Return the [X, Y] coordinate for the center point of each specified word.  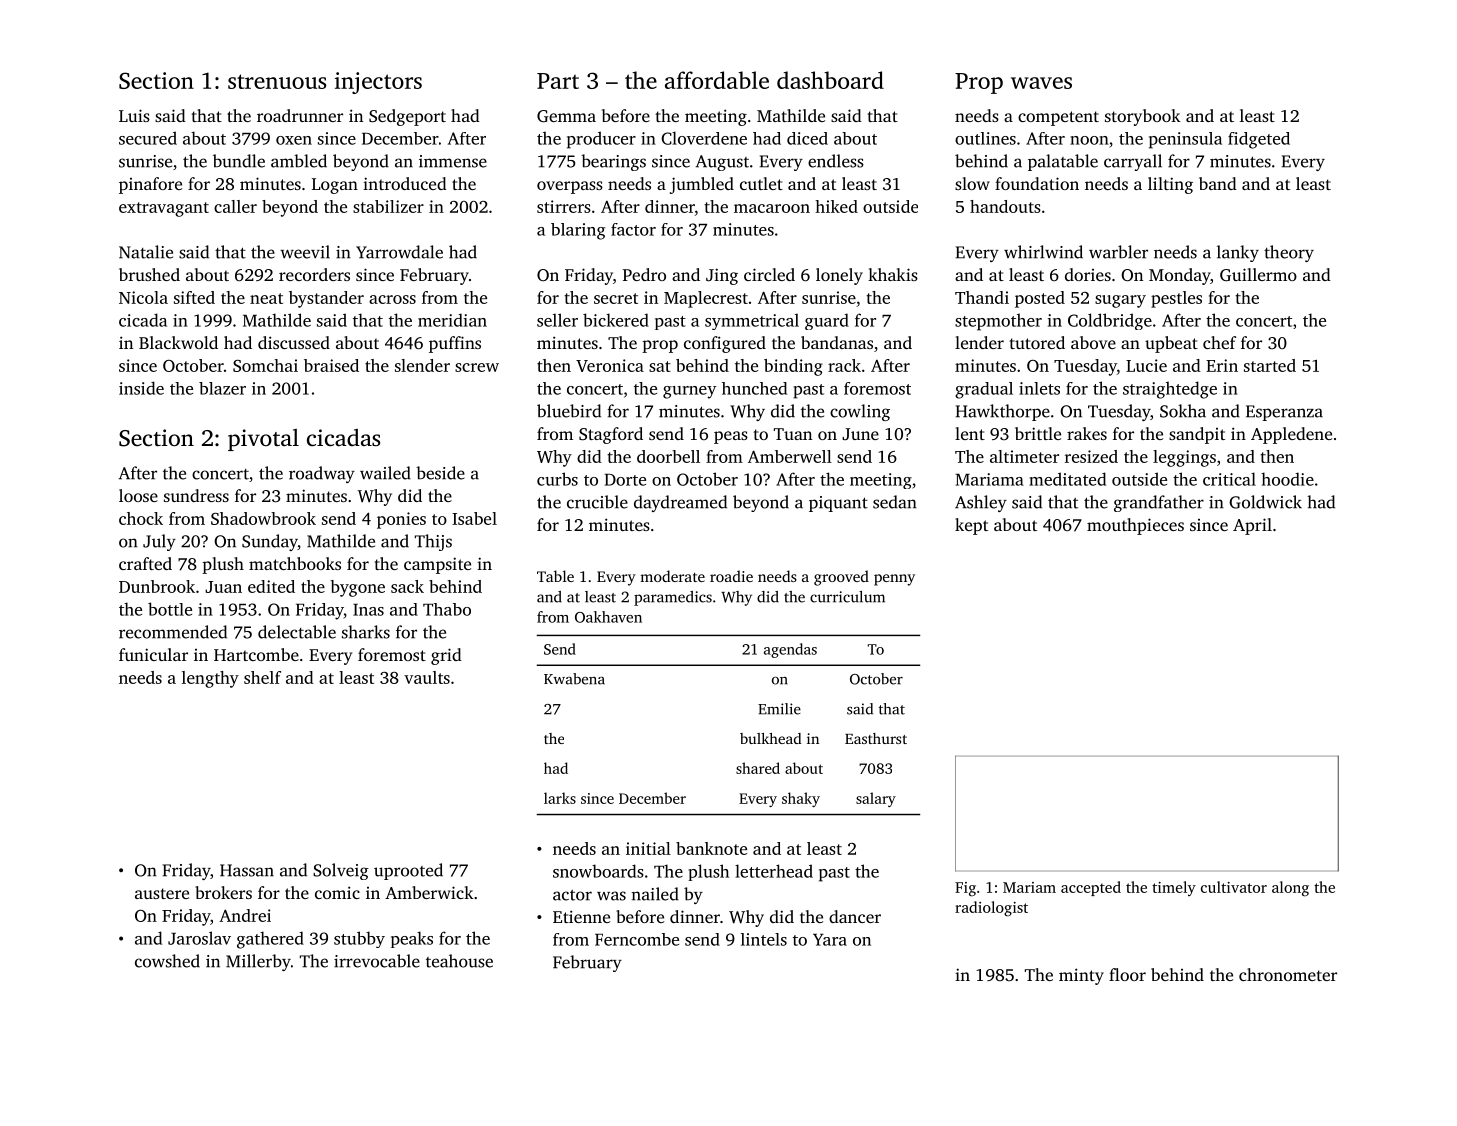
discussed [294, 342]
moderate [672, 576]
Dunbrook [157, 586]
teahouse [459, 961]
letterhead [774, 871]
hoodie [1287, 479]
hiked [836, 206]
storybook [1143, 117]
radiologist [991, 909]
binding [793, 367]
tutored [1037, 342]
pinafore [150, 185]
